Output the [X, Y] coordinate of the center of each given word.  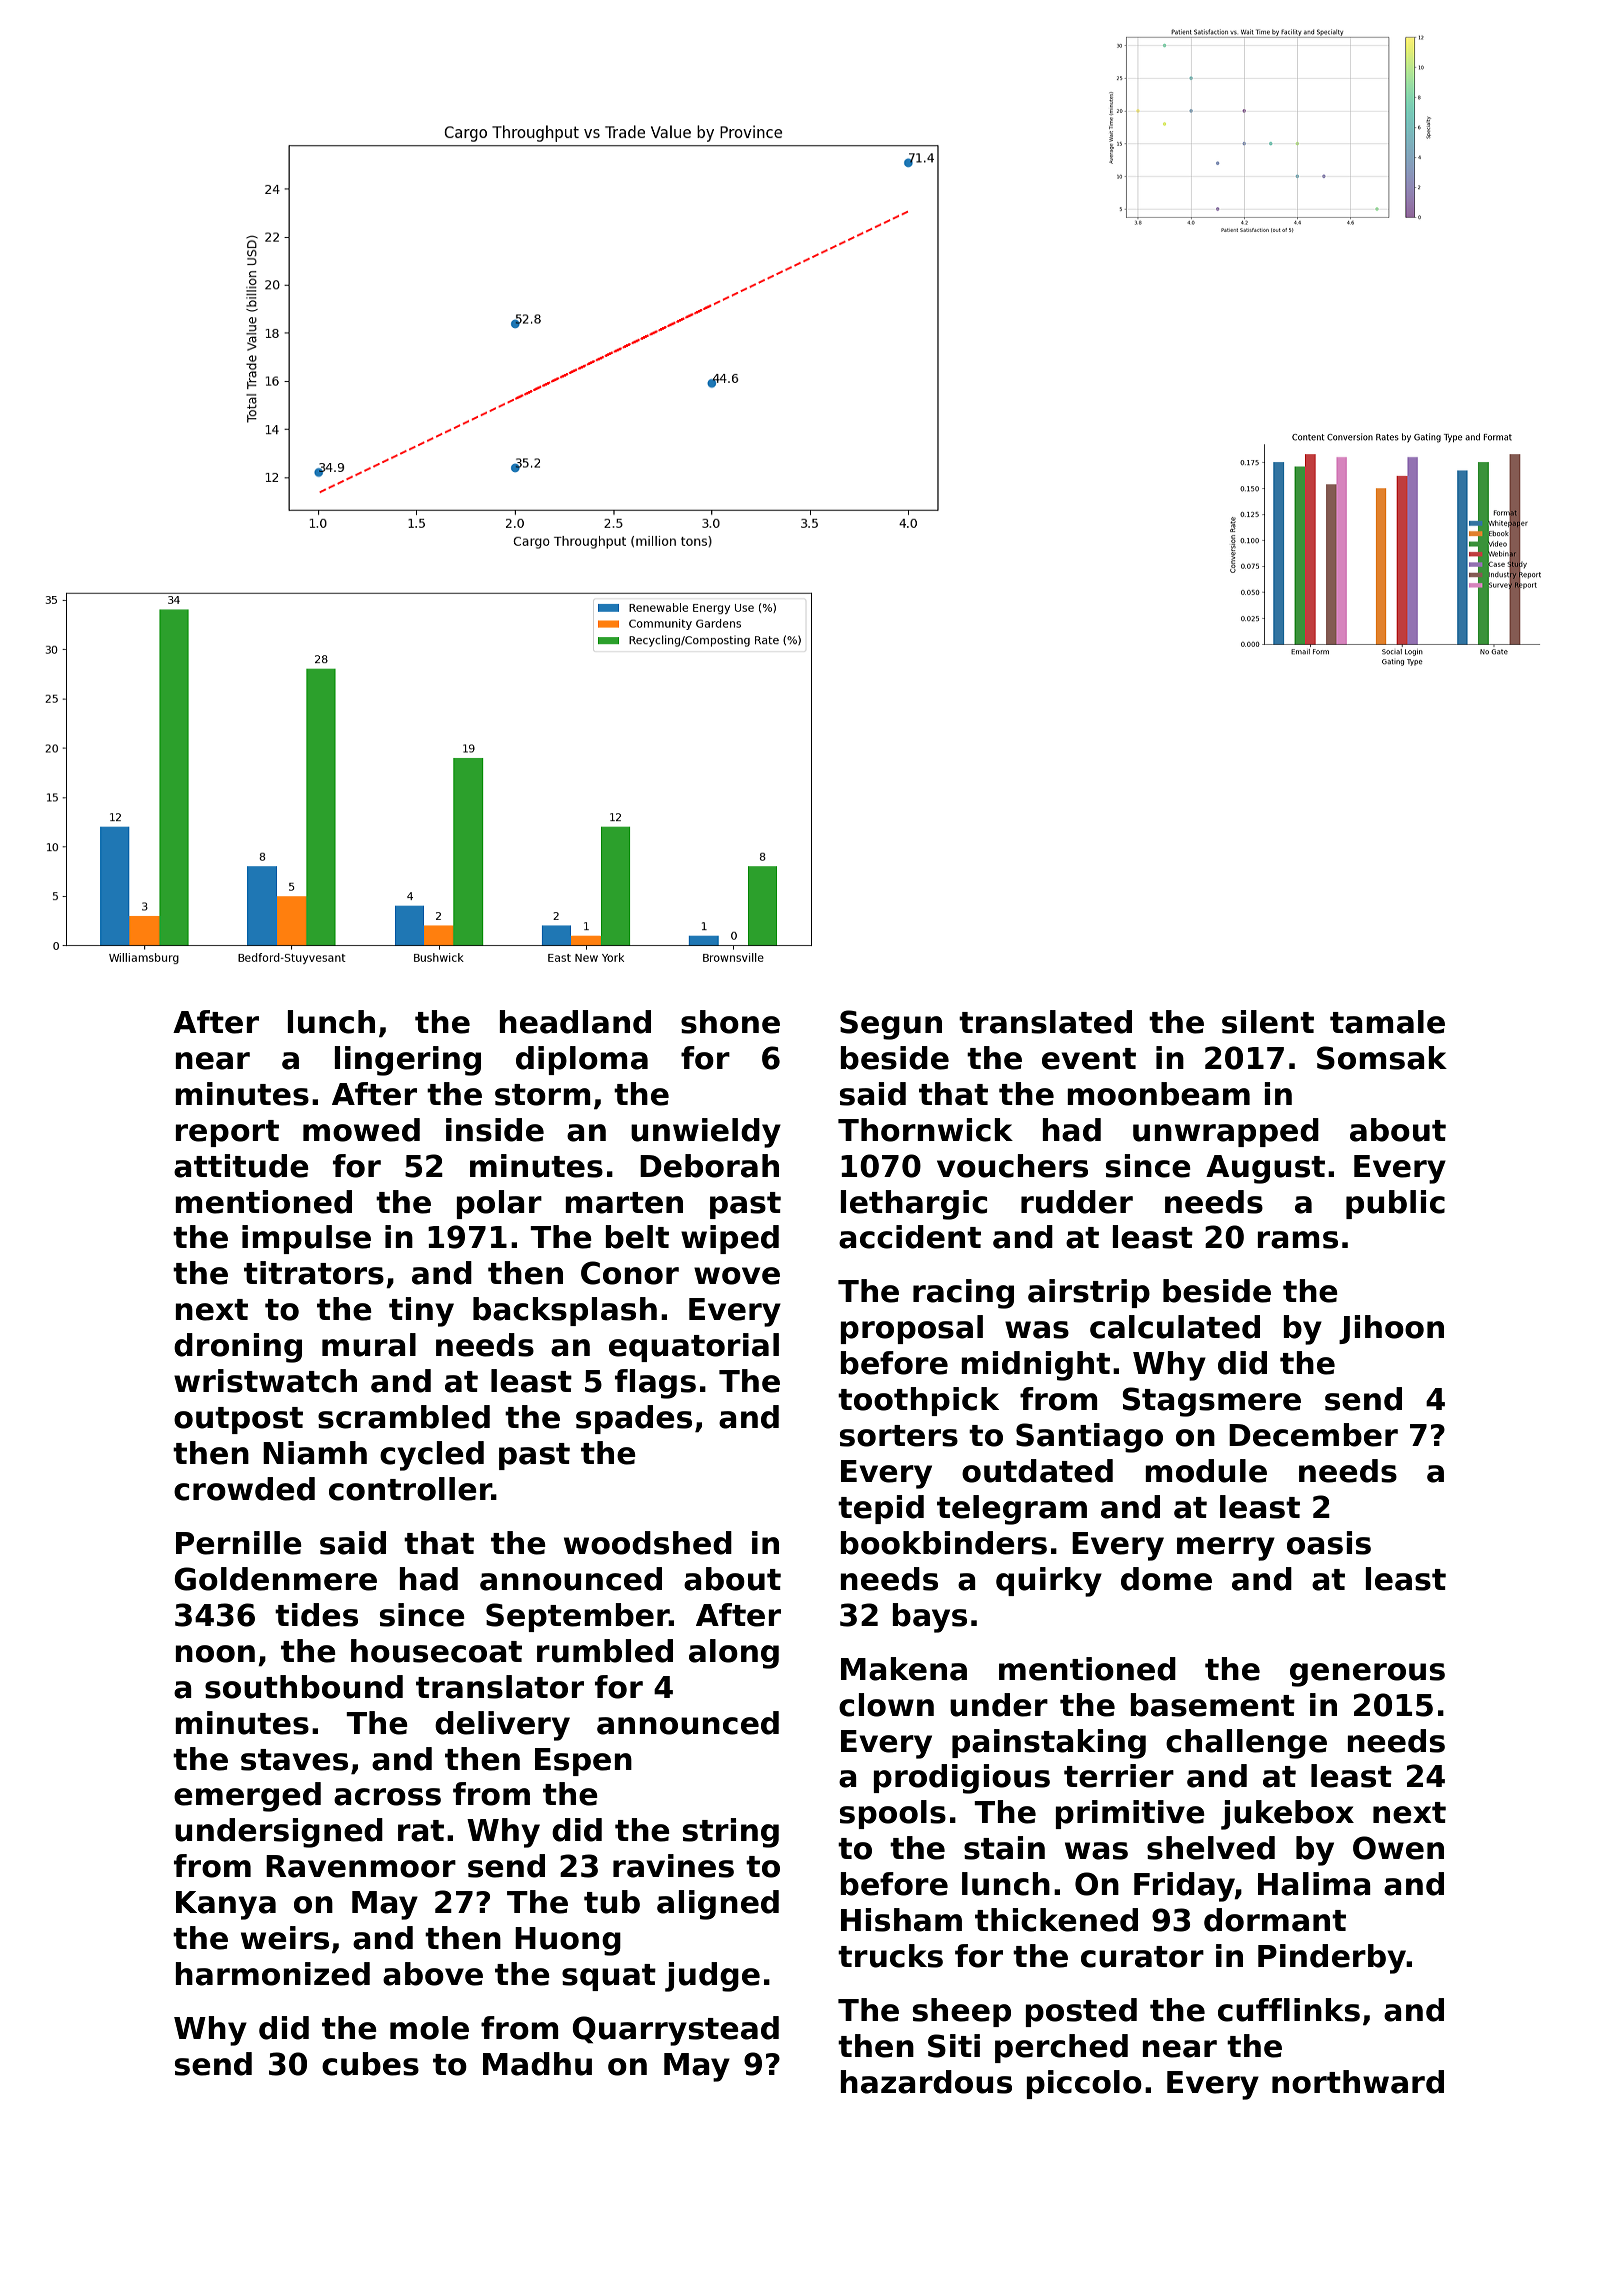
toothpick [918, 1401]
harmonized [272, 1974]
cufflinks [1289, 2010]
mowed [361, 1130]
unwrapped [1226, 1132]
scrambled [404, 1417]
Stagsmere [1211, 1402]
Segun [891, 1025]
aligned [718, 1905]
